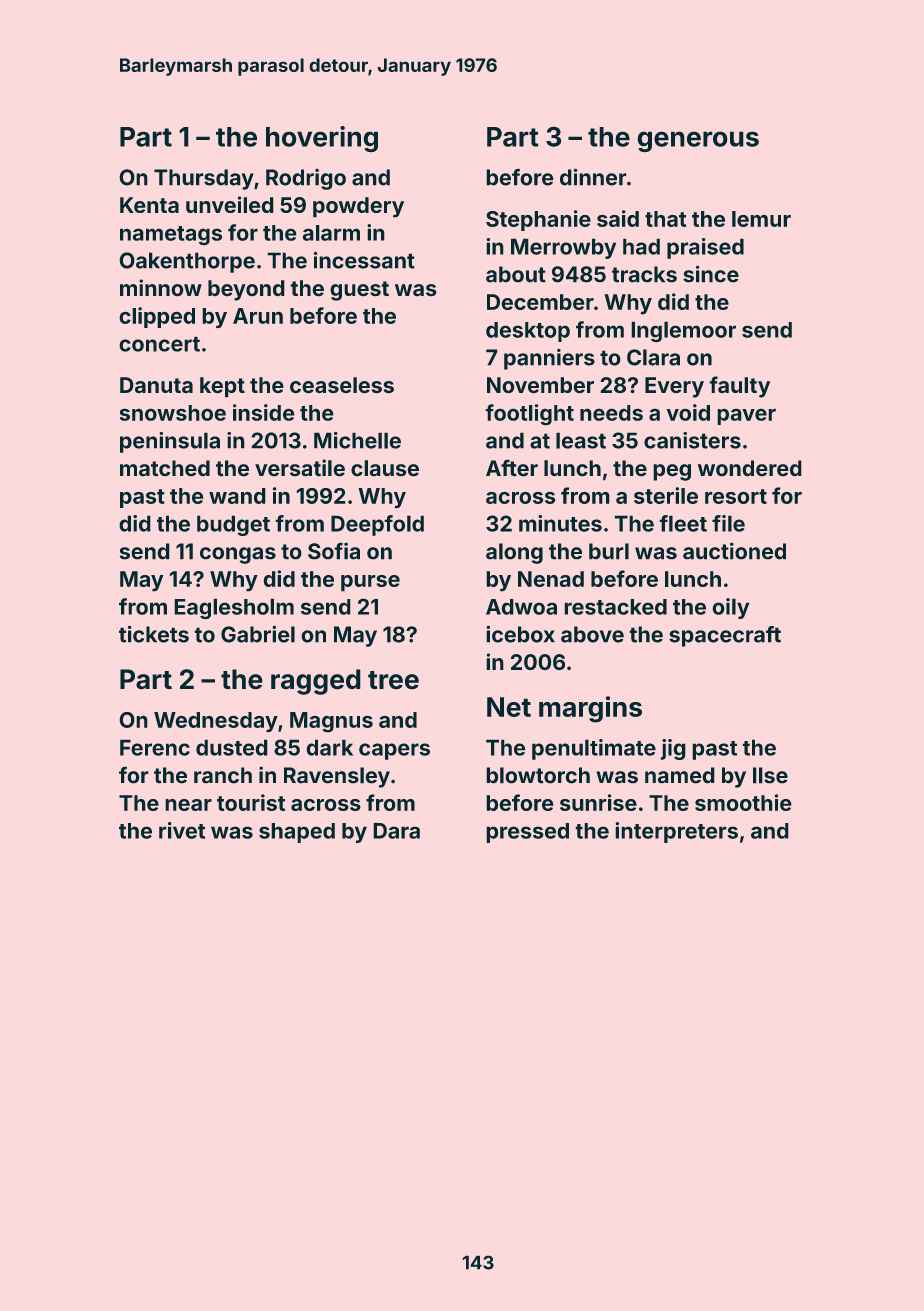 Image resolution: width=924 pixels, height=1311 pixels. What do you see at coordinates (322, 139) in the document?
I see `hovering` at bounding box center [322, 139].
